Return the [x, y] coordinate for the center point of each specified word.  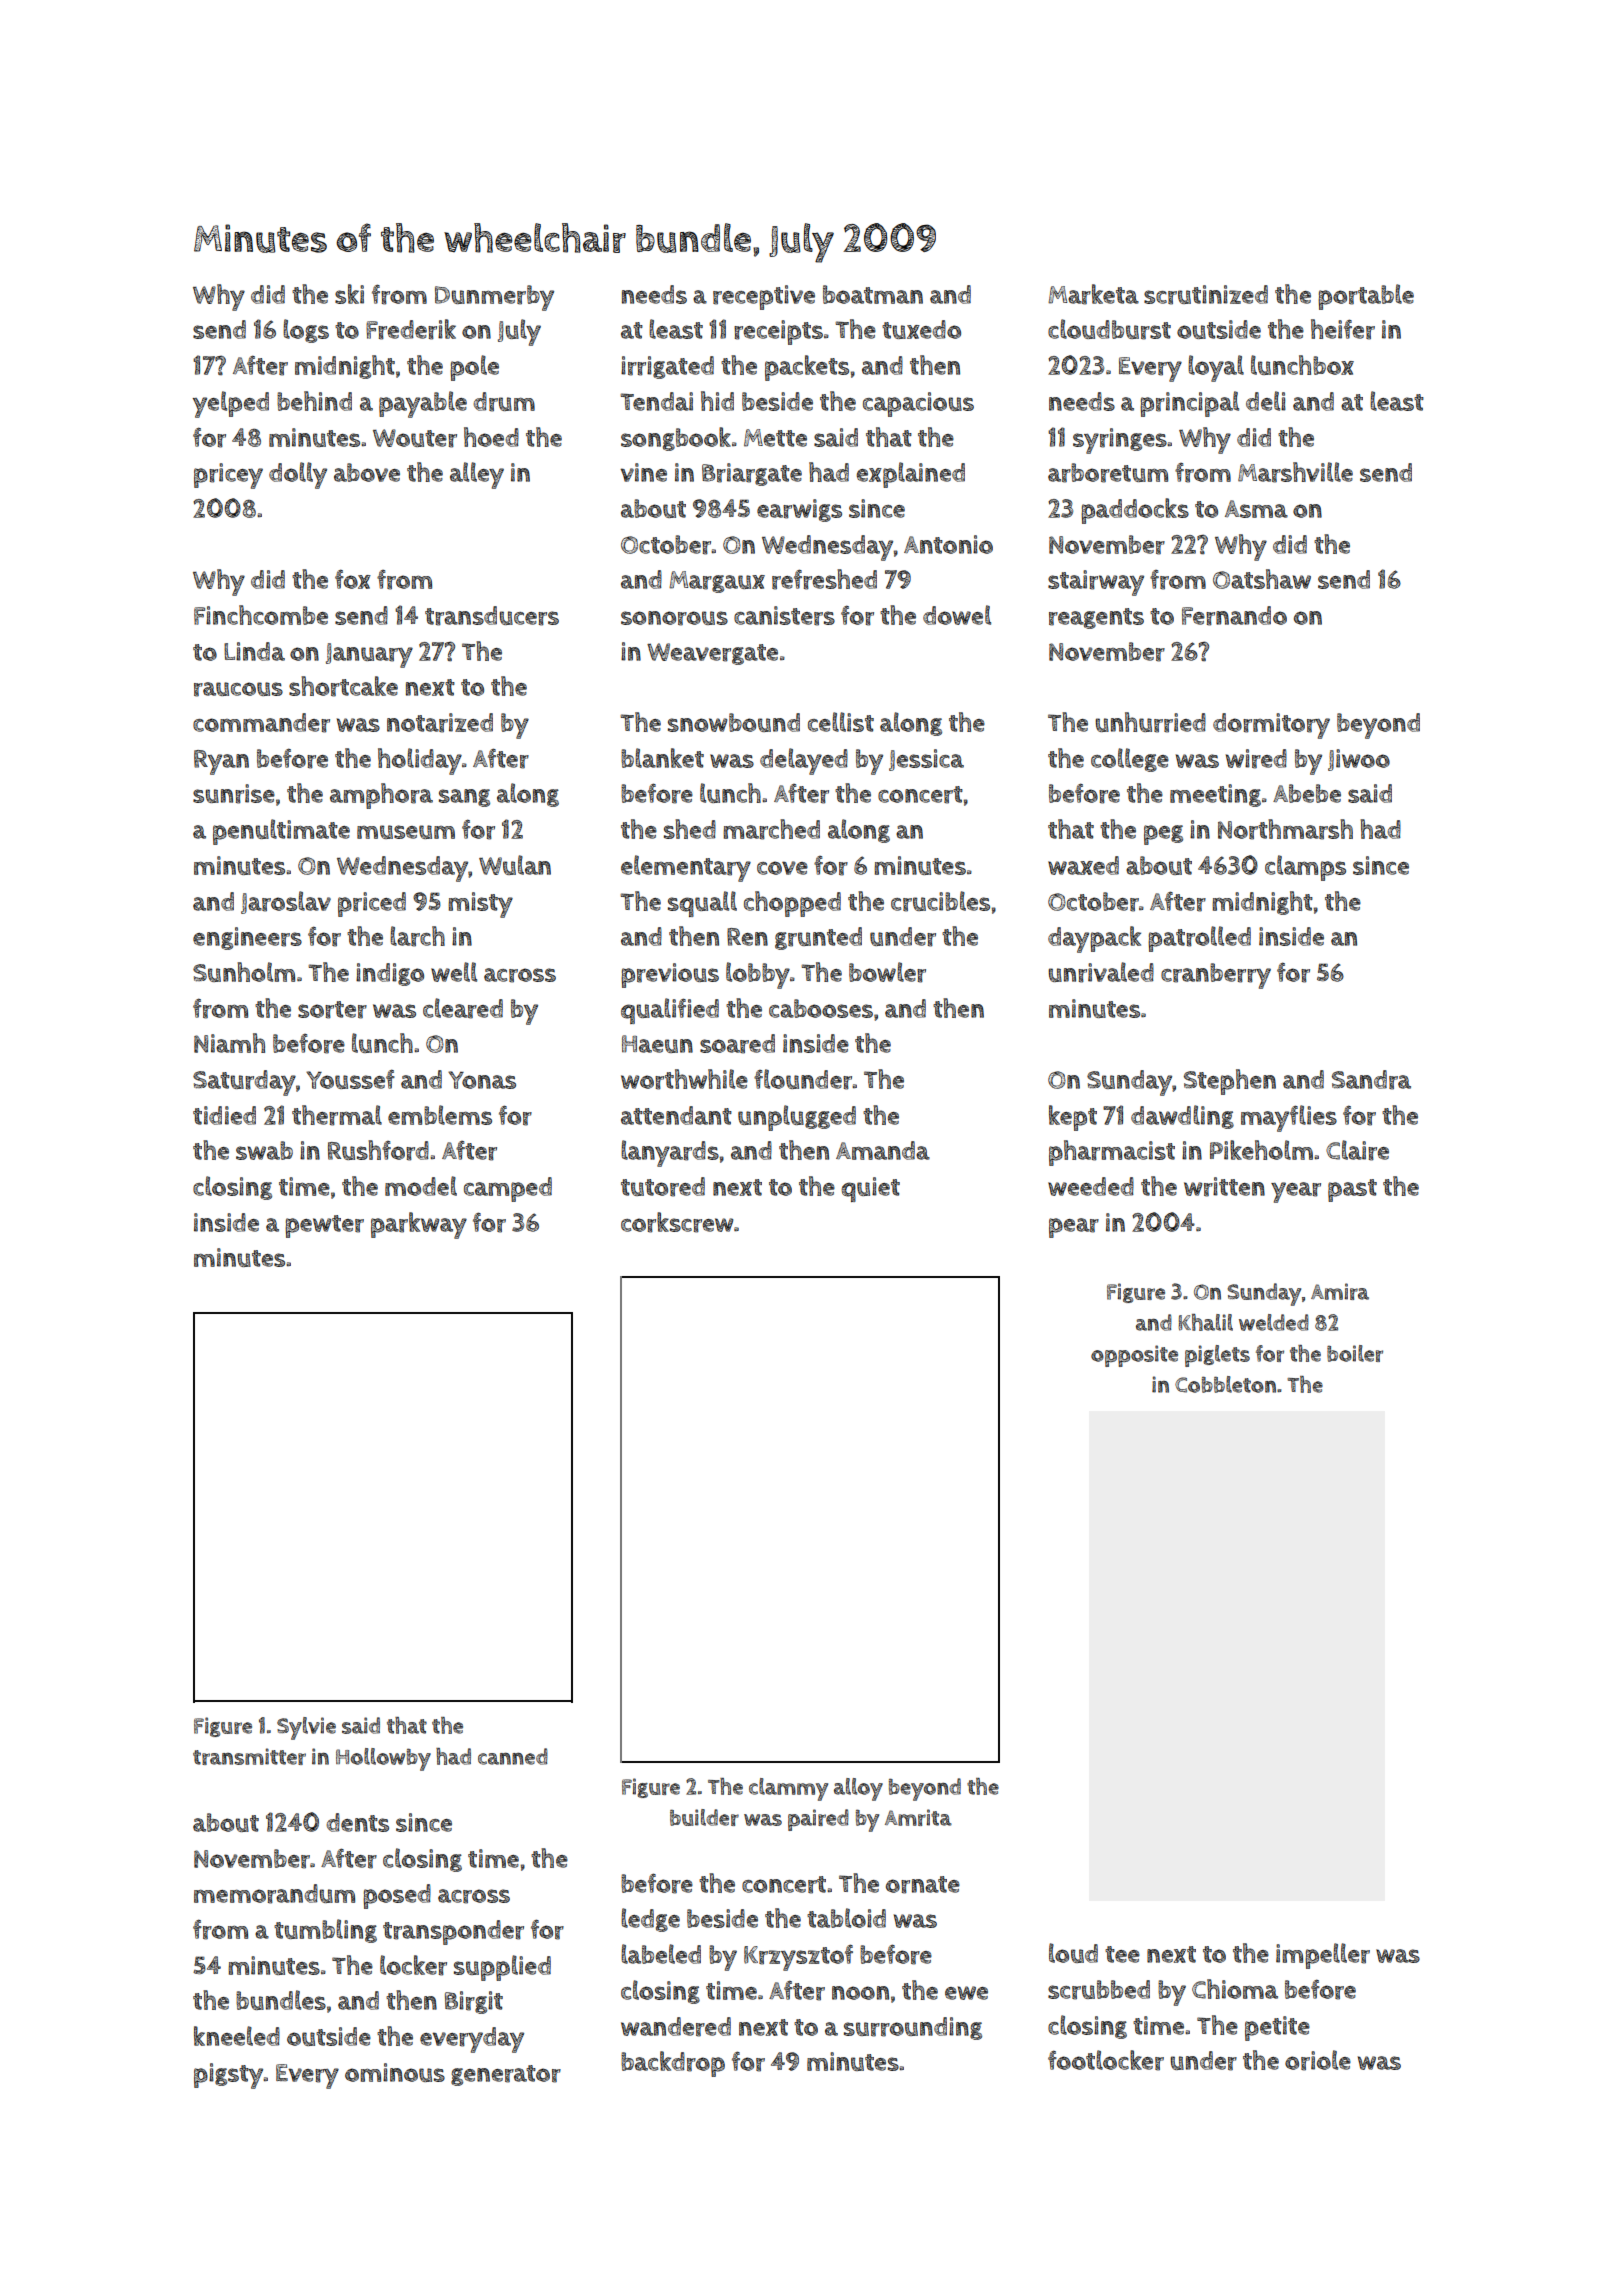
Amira [1340, 1291]
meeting [1215, 795]
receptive [764, 297]
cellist [841, 722]
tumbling [325, 1931]
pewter [324, 1226]
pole [474, 368]
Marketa [1093, 294]
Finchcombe [261, 615]
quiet [870, 1189]
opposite [1134, 1356]
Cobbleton [1225, 1384]
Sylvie [306, 1728]
